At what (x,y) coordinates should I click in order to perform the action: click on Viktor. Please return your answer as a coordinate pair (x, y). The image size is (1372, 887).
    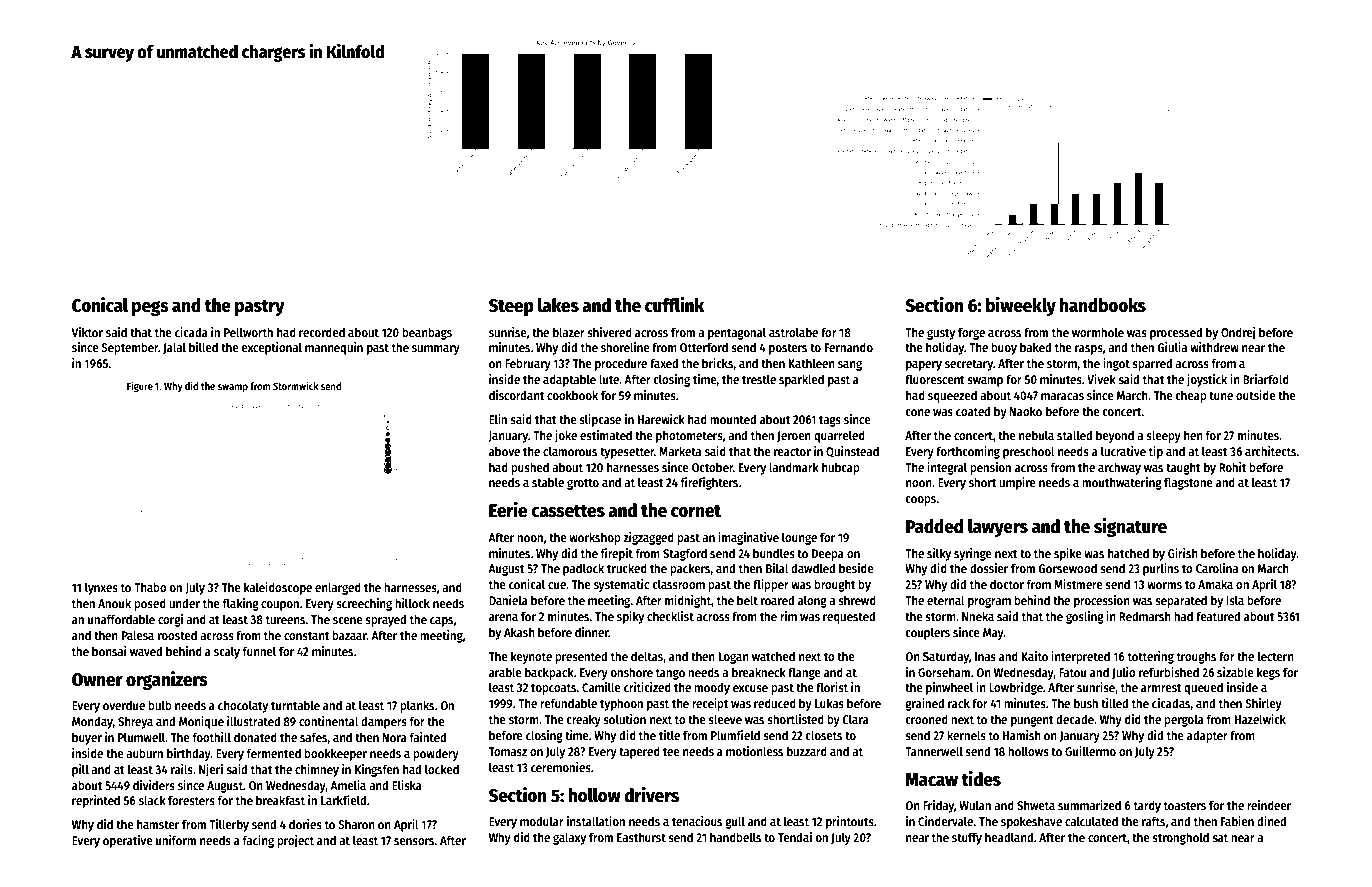
    Looking at the image, I should click on (87, 332).
